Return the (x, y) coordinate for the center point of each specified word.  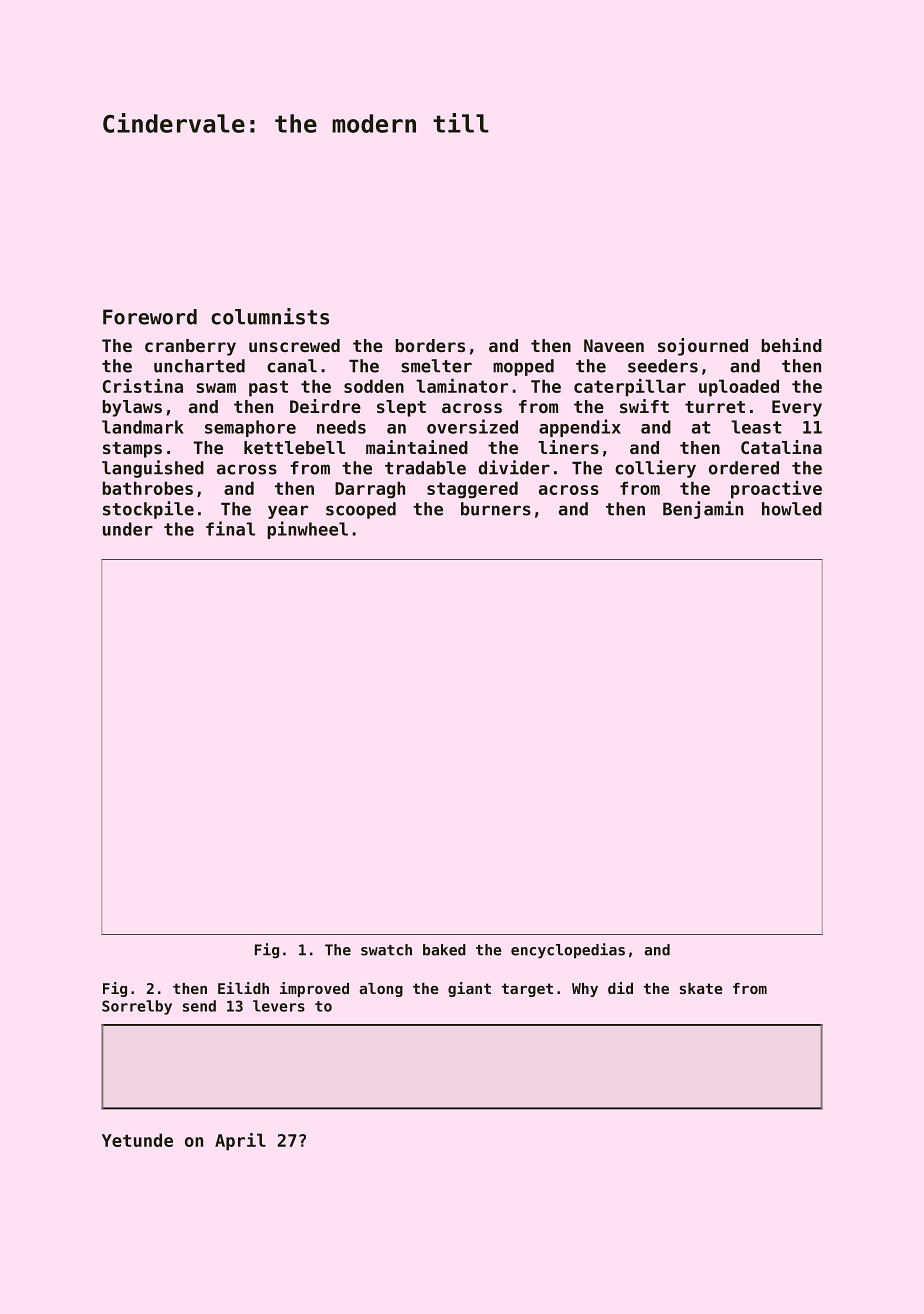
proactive (776, 490)
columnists (270, 316)
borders (430, 345)
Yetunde (137, 1140)
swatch (386, 950)
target (527, 990)
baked (444, 950)
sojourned (703, 347)
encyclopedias (568, 951)
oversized (472, 426)
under (128, 529)
